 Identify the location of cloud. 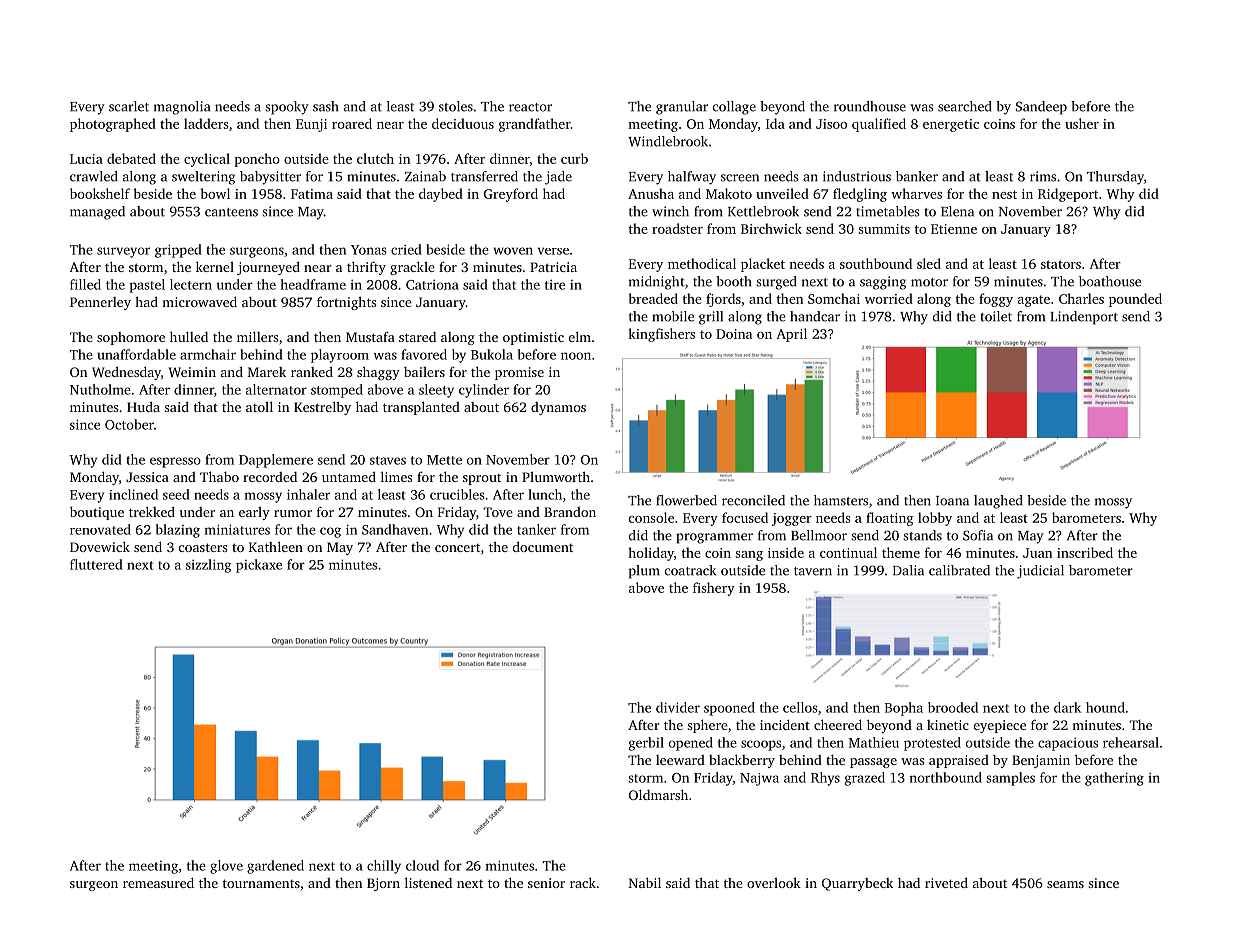
(422, 865).
